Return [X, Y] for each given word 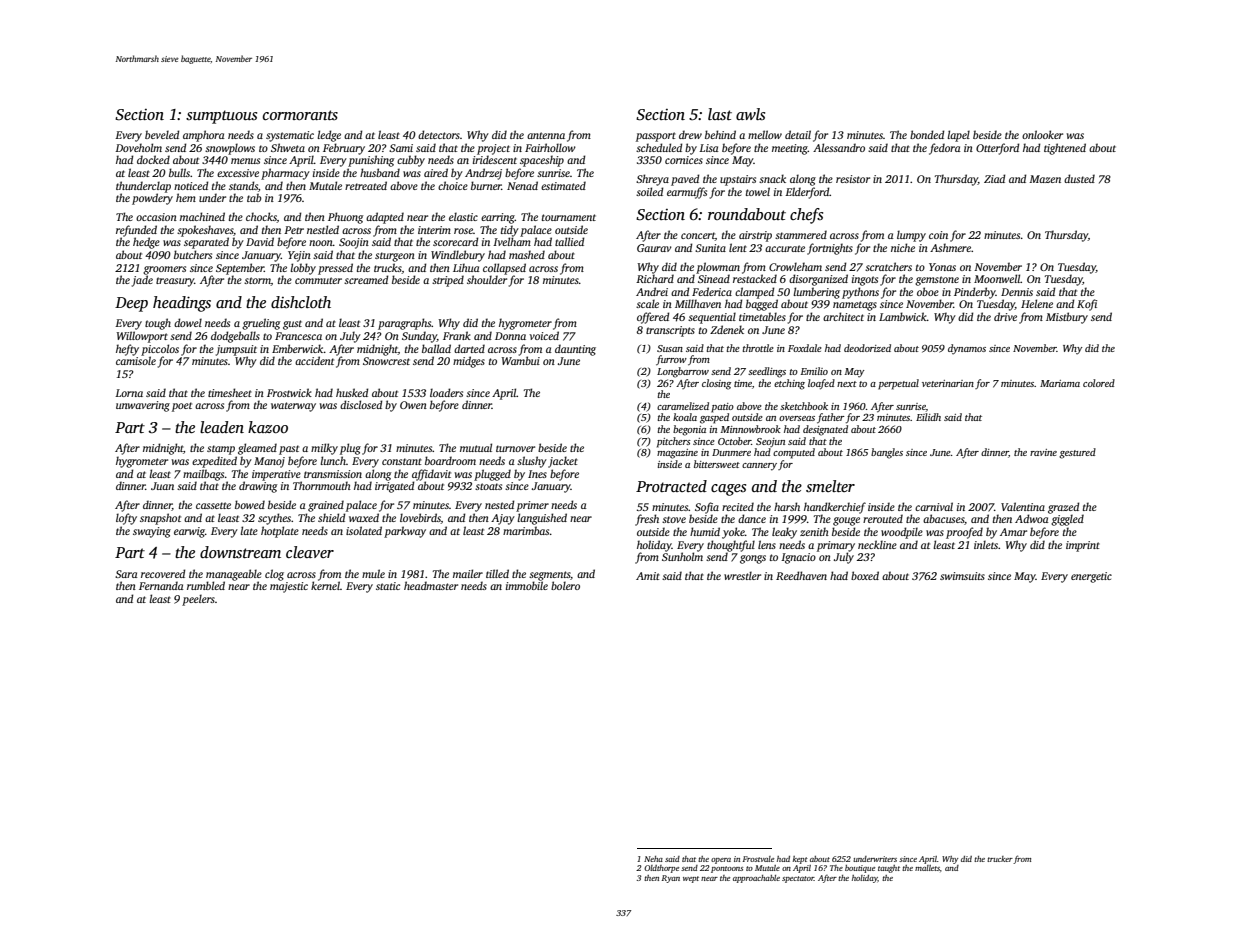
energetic [1091, 577]
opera [721, 861]
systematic [290, 136]
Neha [653, 859]
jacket [563, 462]
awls [750, 114]
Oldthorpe [661, 869]
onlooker [1042, 134]
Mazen [1045, 179]
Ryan [671, 879]
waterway [293, 407]
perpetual [898, 384]
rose [463, 231]
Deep [131, 304]
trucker [1000, 859]
